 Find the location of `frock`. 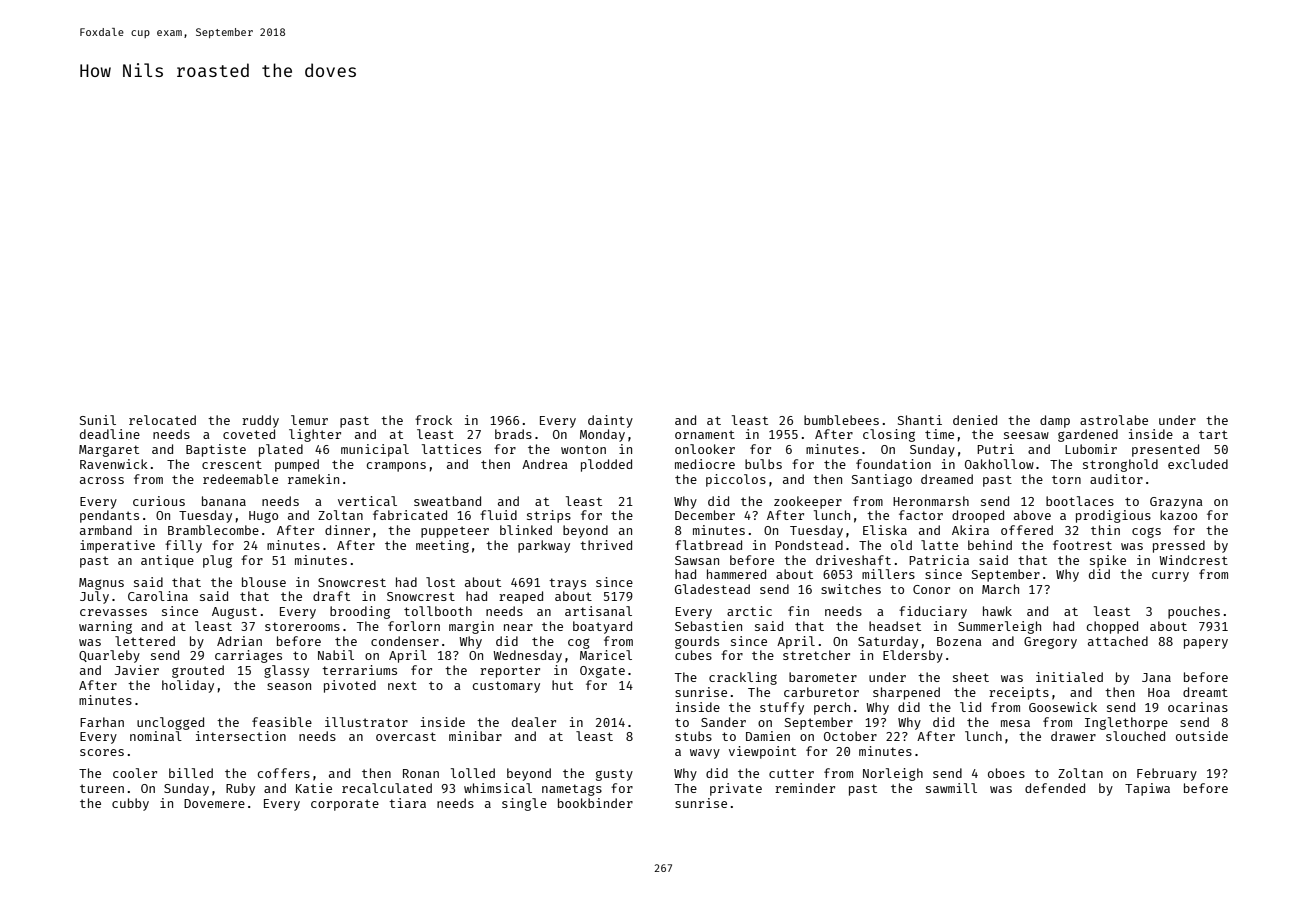

frock is located at coordinates (433, 420).
